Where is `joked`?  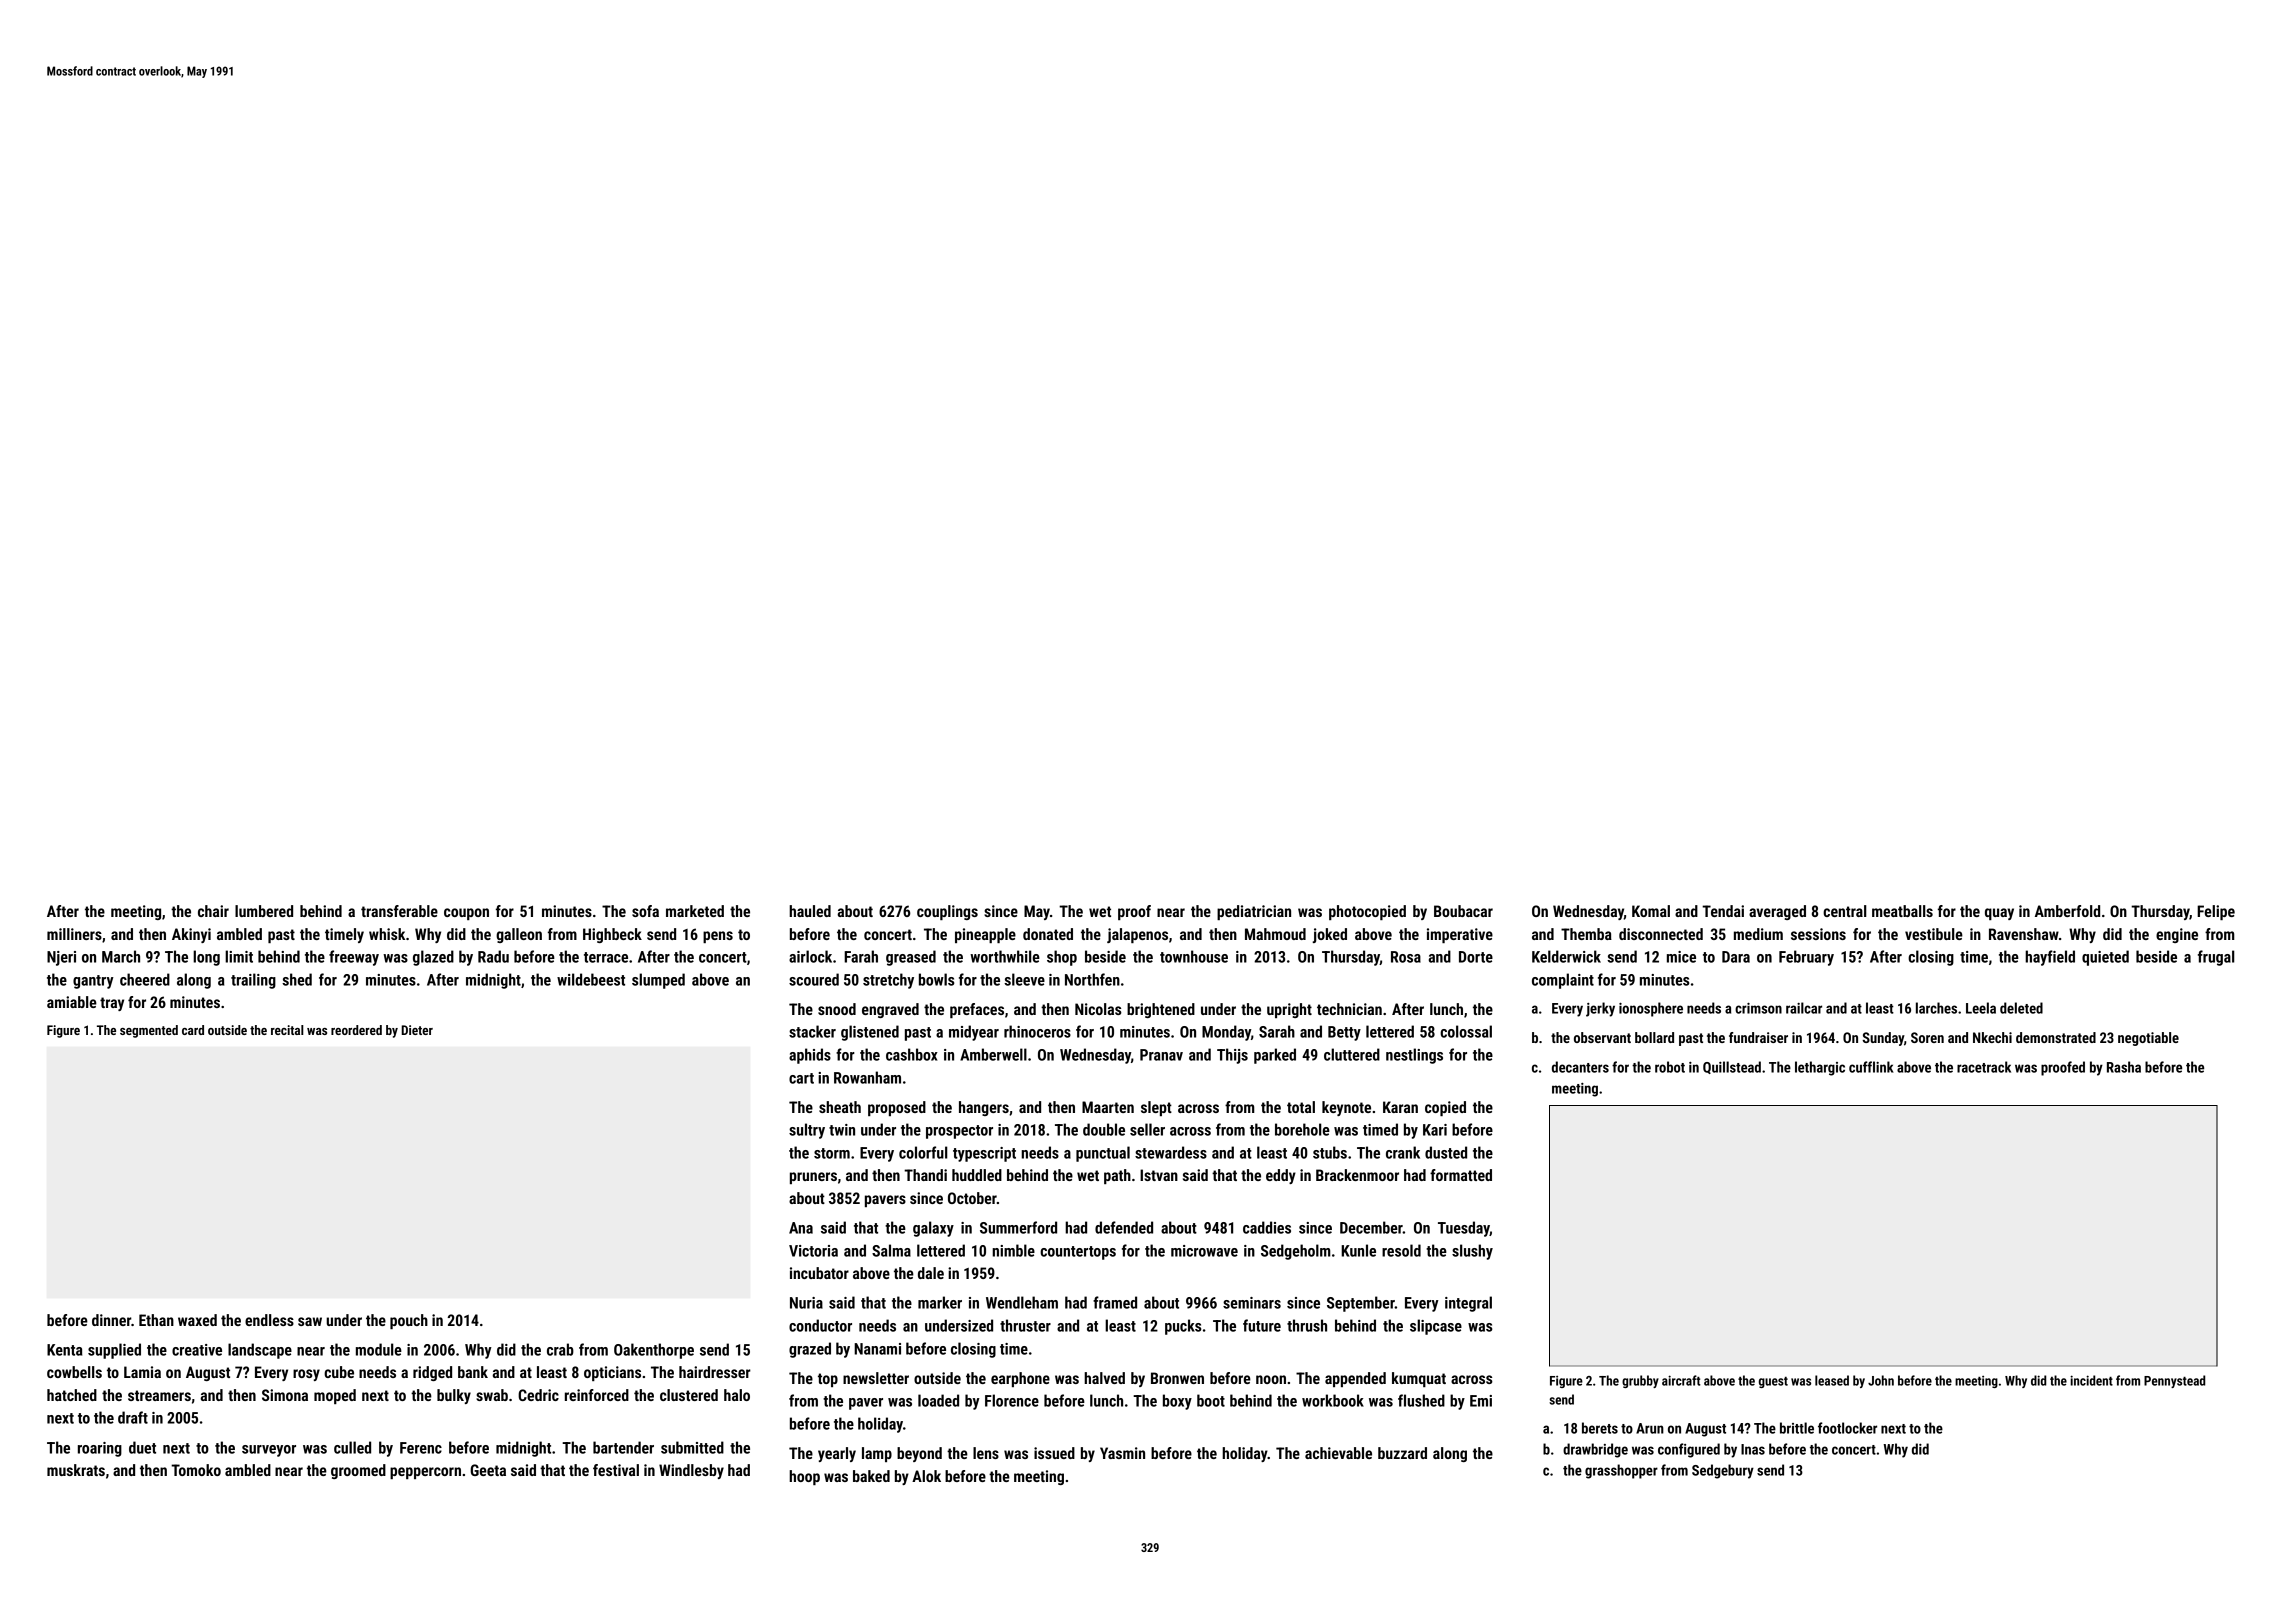
joked is located at coordinates (1329, 935).
